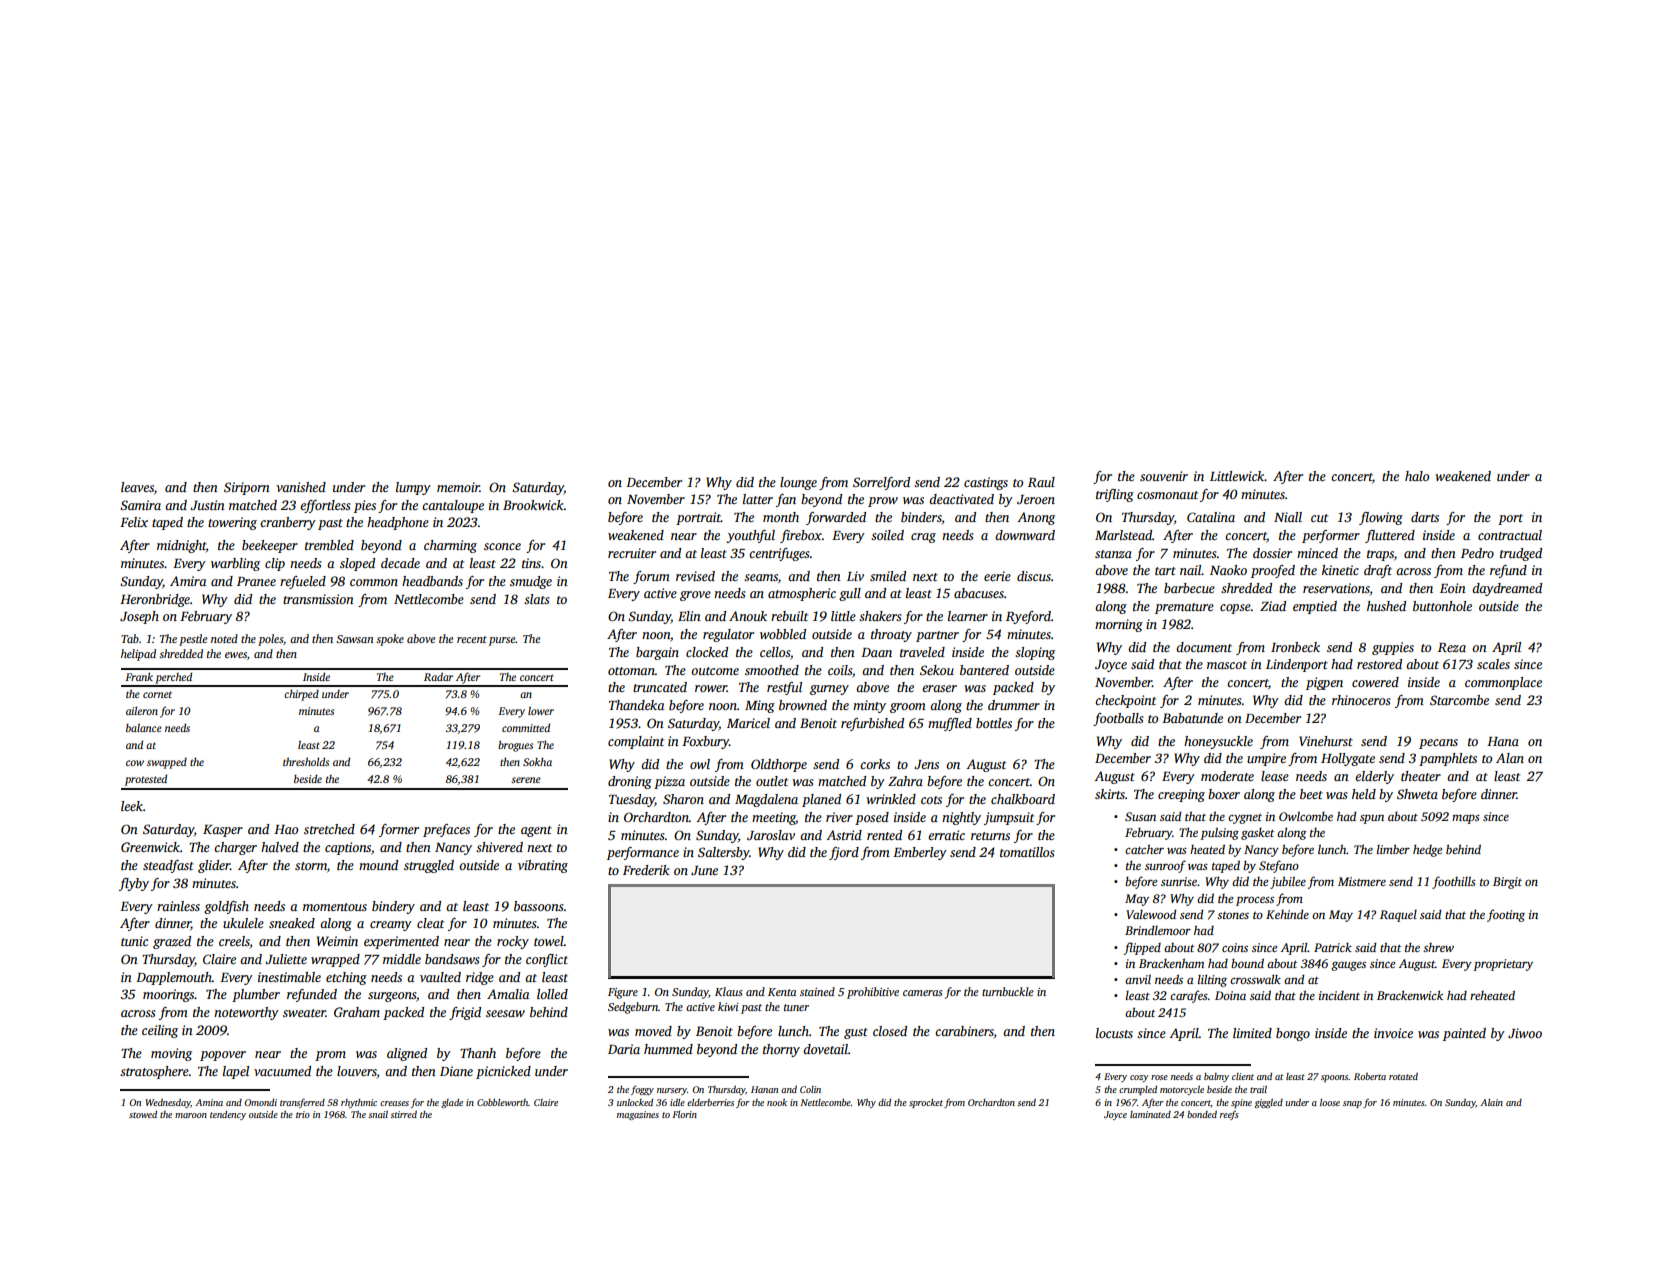 This screenshot has height=1285, width=1663. What do you see at coordinates (1219, 833) in the screenshot?
I see `pulsing` at bounding box center [1219, 833].
